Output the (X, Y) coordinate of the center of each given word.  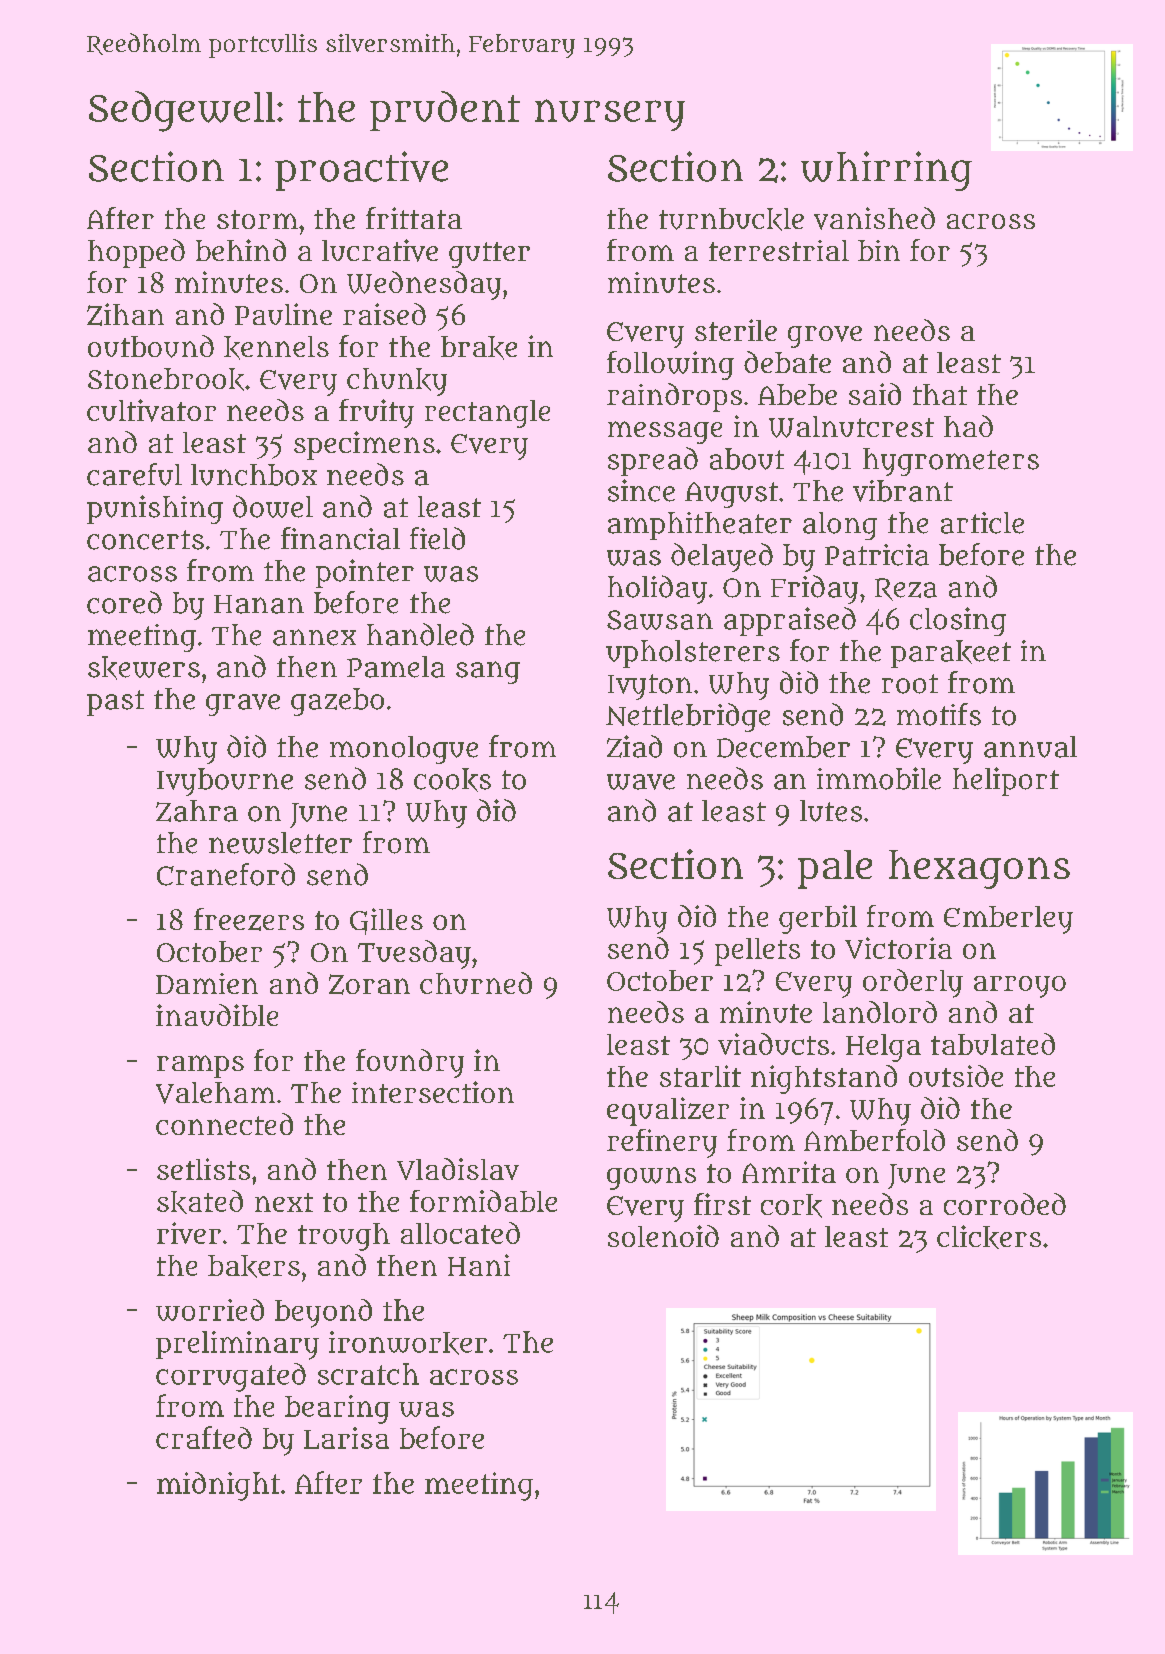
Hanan (259, 604)
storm (257, 219)
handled (420, 634)
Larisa (346, 1438)
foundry (410, 1063)
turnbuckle (731, 219)
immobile (879, 778)
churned (476, 983)
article (982, 523)
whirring (886, 171)
